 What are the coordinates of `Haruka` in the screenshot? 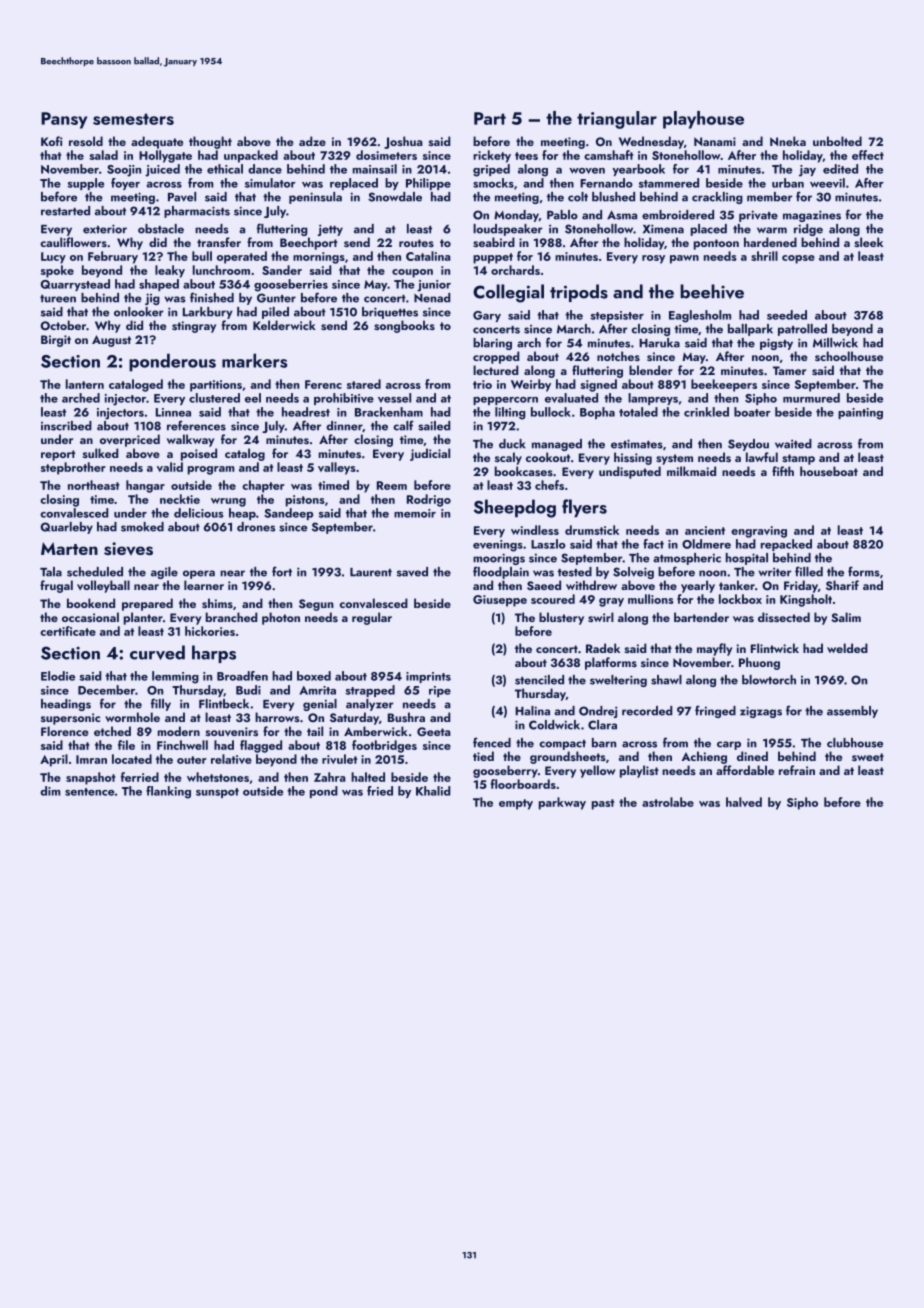 It's located at (659, 343).
